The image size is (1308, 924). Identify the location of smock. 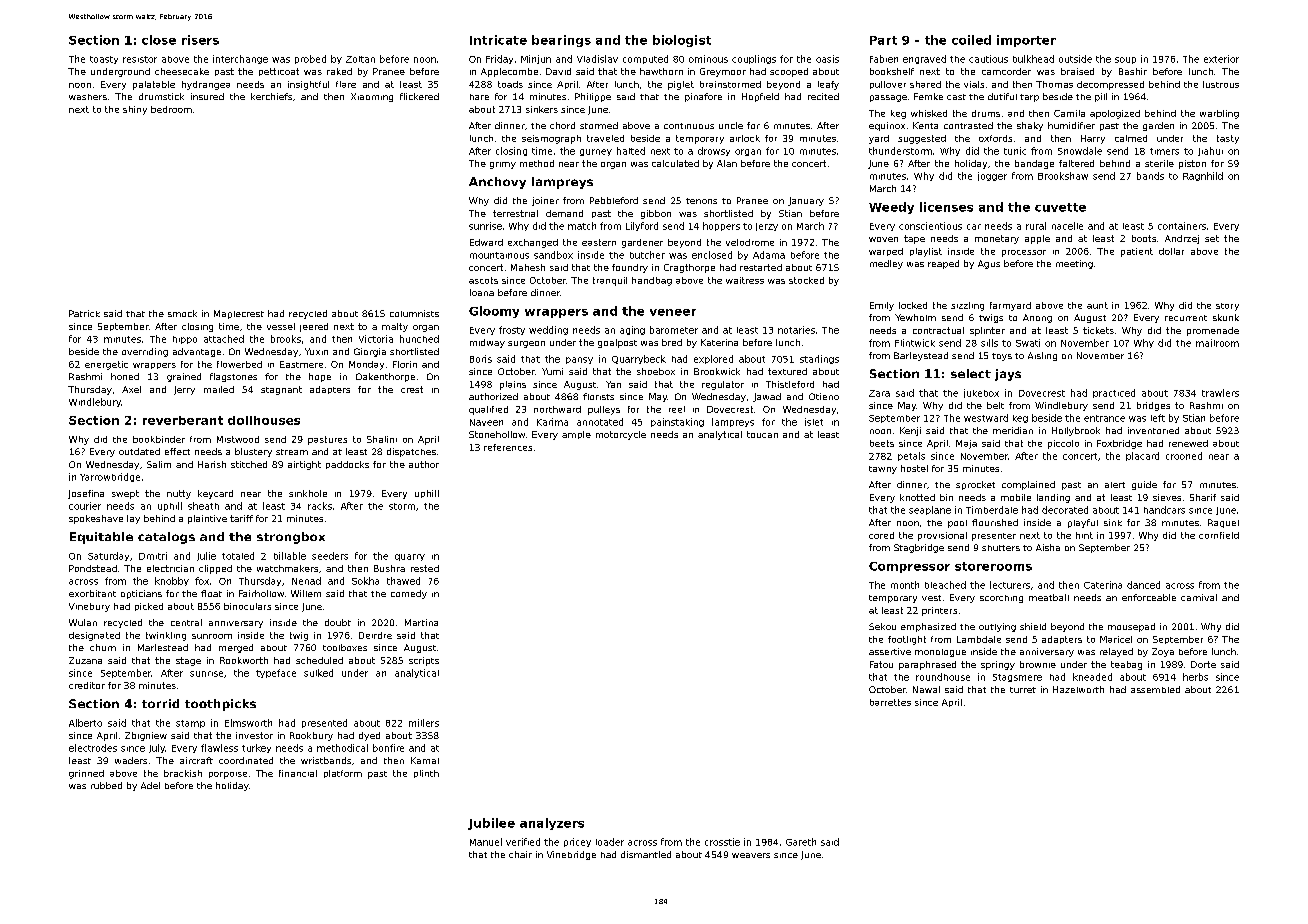
(182, 313).
